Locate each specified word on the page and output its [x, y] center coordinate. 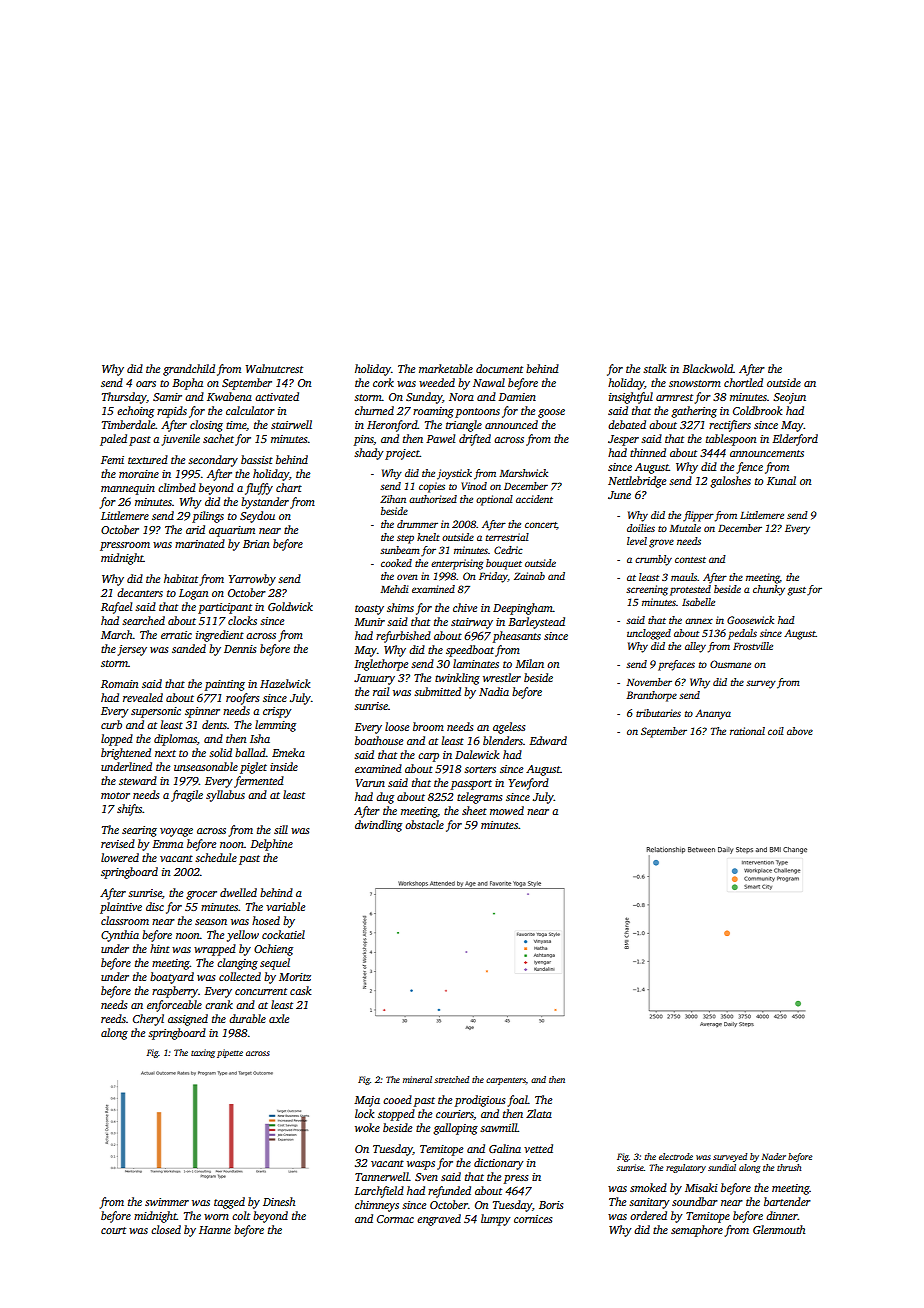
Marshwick [523, 473]
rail [381, 691]
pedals [742, 634]
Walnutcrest [274, 368]
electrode [676, 1156]
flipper [698, 516]
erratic [176, 635]
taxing [203, 1053]
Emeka [288, 752]
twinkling [457, 679]
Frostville [753, 646]
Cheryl [148, 1020]
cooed [397, 1099]
